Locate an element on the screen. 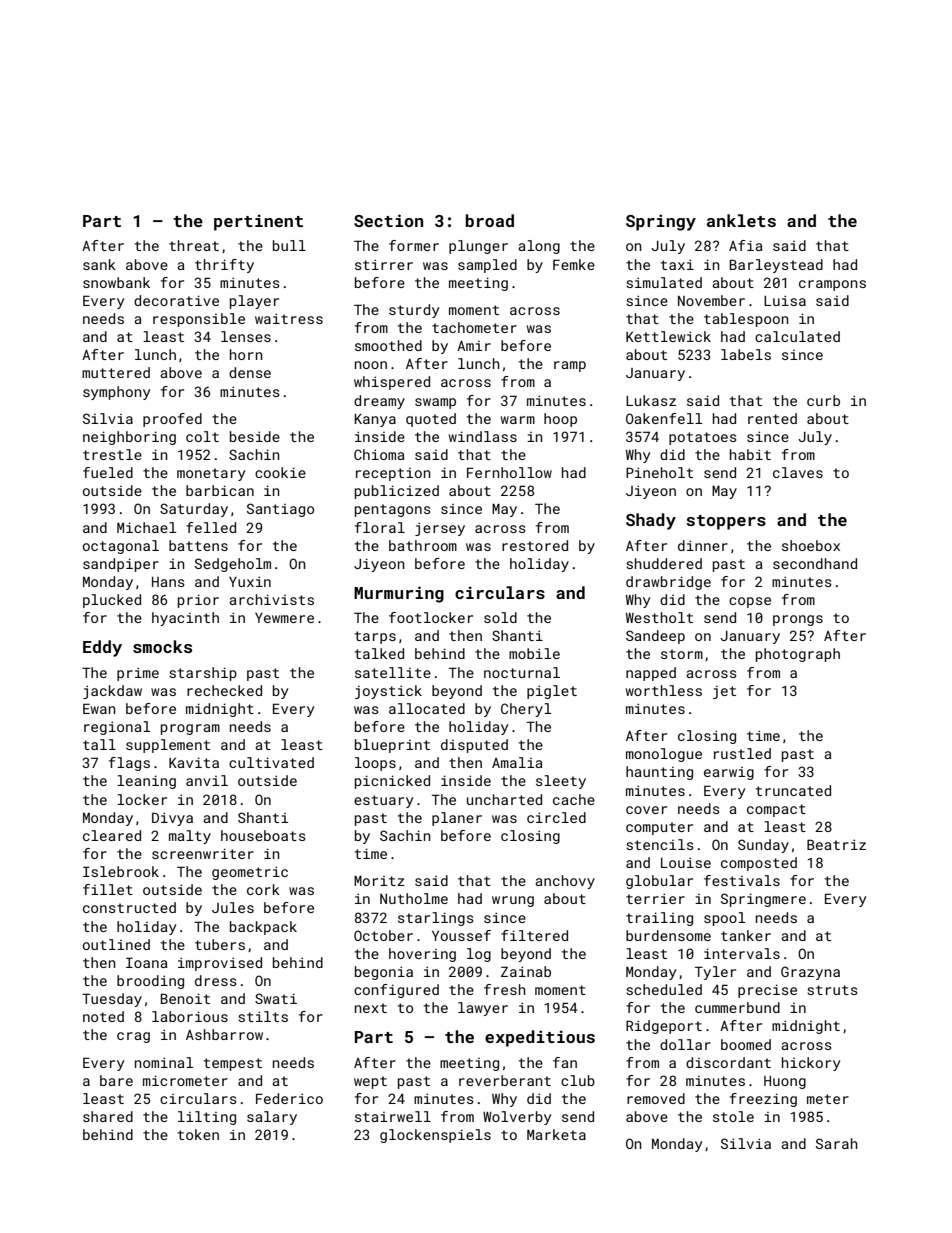  Barleystead is located at coordinates (776, 266).
